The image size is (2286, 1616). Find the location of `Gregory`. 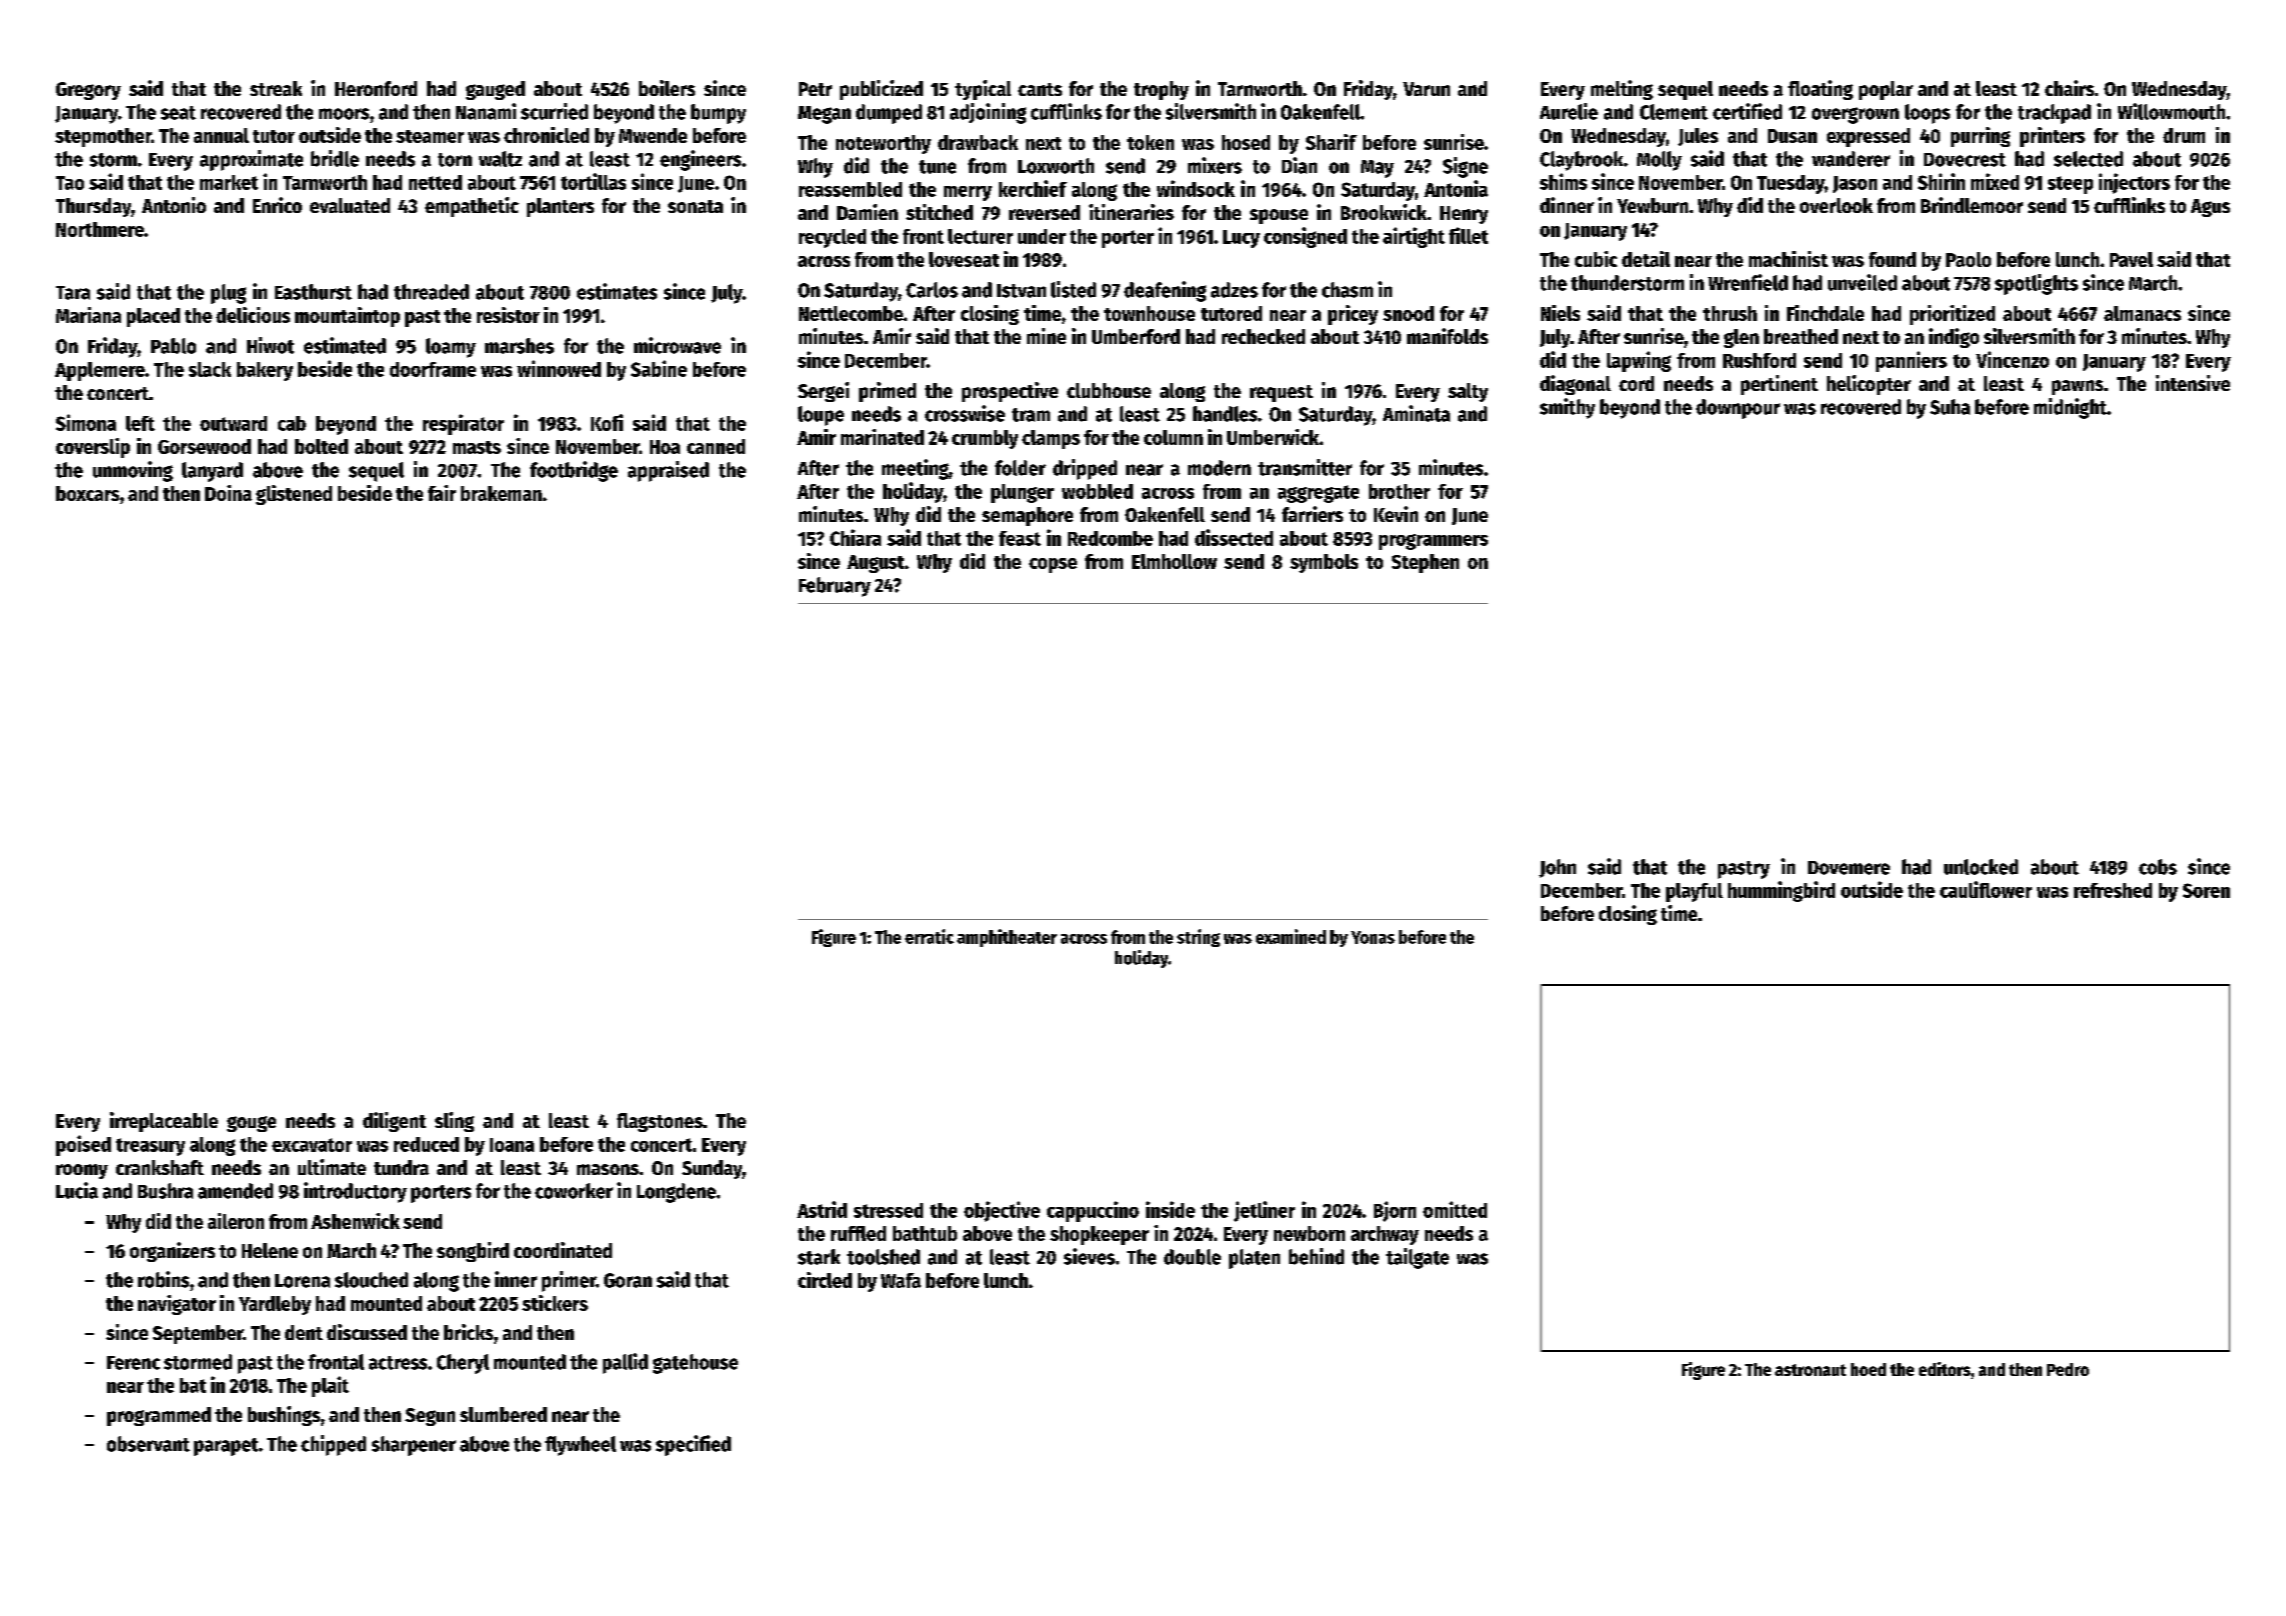

Gregory is located at coordinates (88, 91).
